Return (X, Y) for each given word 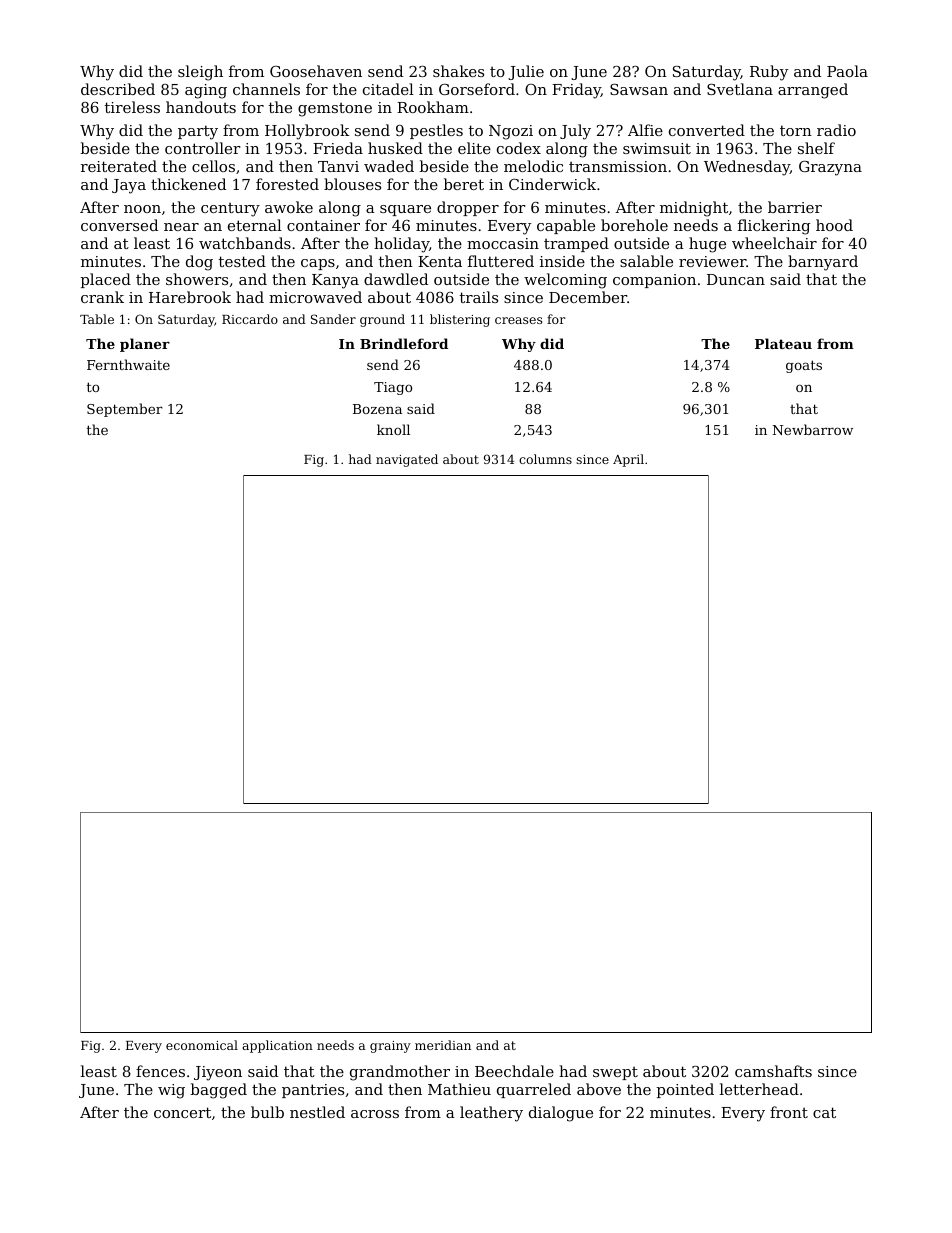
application (277, 1046)
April (628, 460)
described (118, 89)
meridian (443, 1045)
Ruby (769, 73)
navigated (407, 460)
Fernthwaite (128, 364)
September (125, 410)
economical (202, 1045)
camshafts (773, 1071)
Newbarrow (813, 429)
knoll (393, 429)
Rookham (433, 107)
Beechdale (514, 1071)
